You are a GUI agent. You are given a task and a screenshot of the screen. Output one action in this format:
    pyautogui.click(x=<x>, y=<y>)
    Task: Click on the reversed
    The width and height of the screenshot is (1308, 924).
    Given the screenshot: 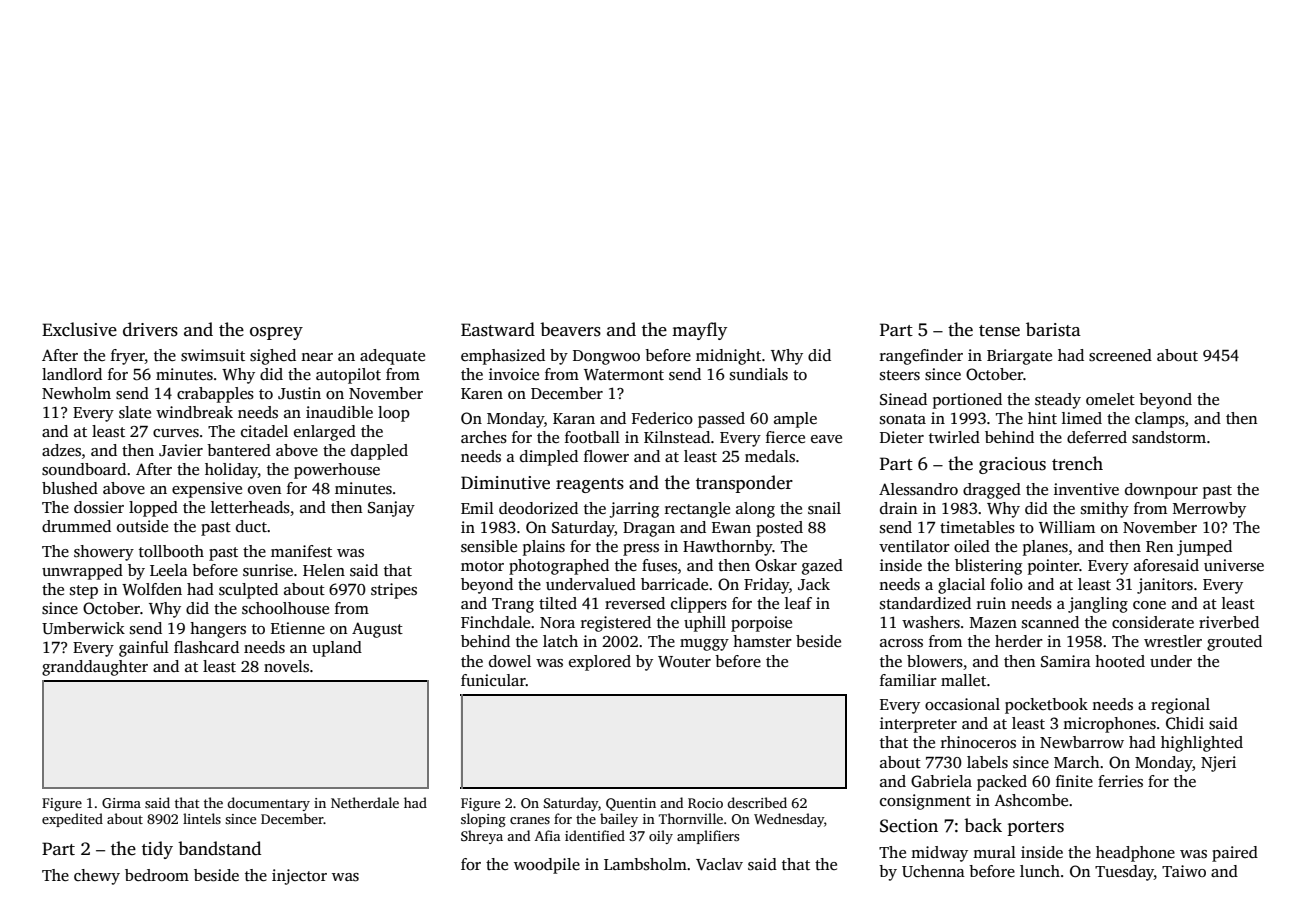 What is the action you would take?
    pyautogui.click(x=635, y=603)
